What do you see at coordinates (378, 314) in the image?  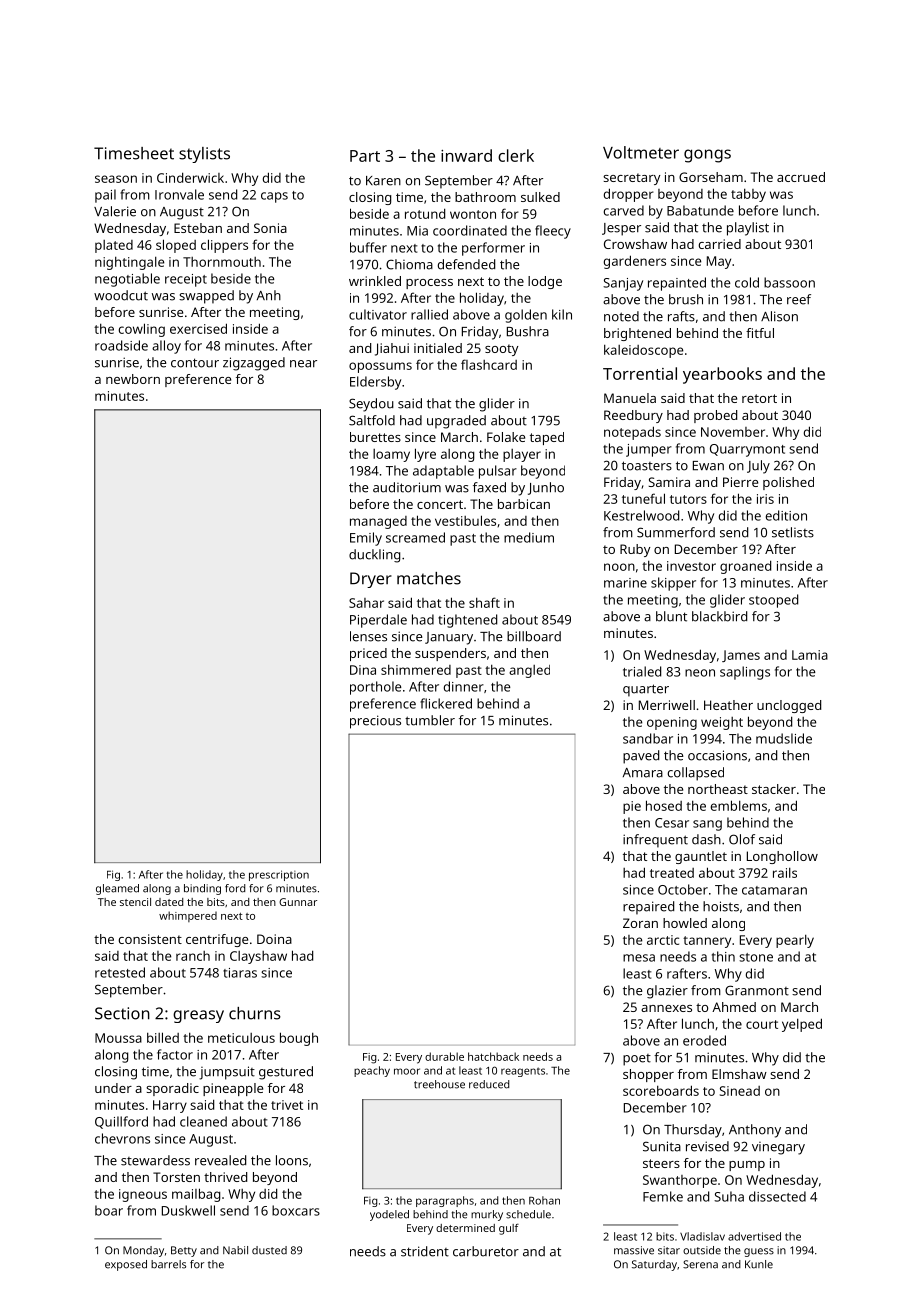 I see `cultivator` at bounding box center [378, 314].
